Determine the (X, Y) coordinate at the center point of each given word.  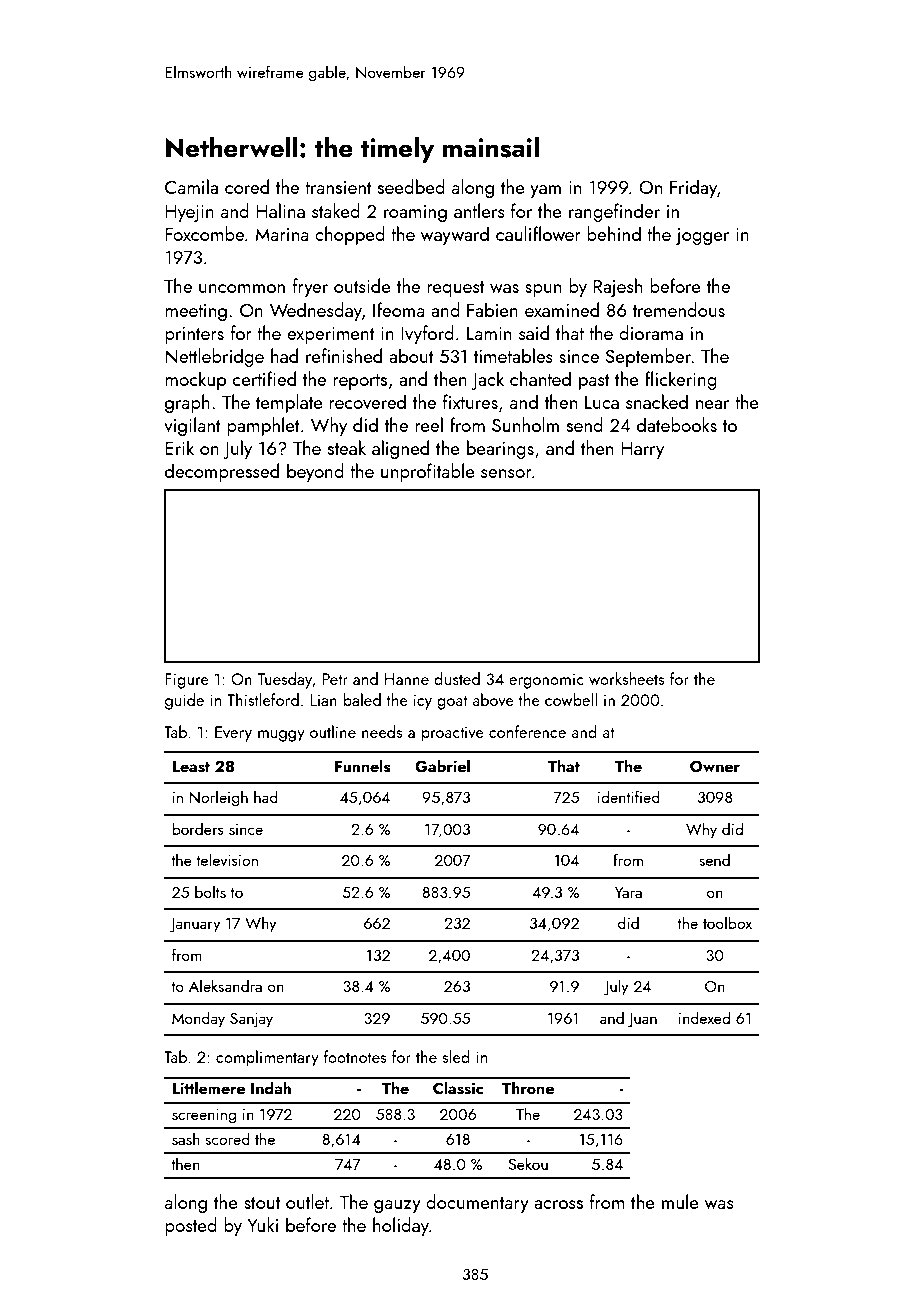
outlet (307, 1201)
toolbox (727, 922)
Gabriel (442, 766)
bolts (210, 891)
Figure (187, 681)
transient (338, 187)
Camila (191, 186)
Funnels (362, 766)
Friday (693, 188)
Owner (715, 766)
